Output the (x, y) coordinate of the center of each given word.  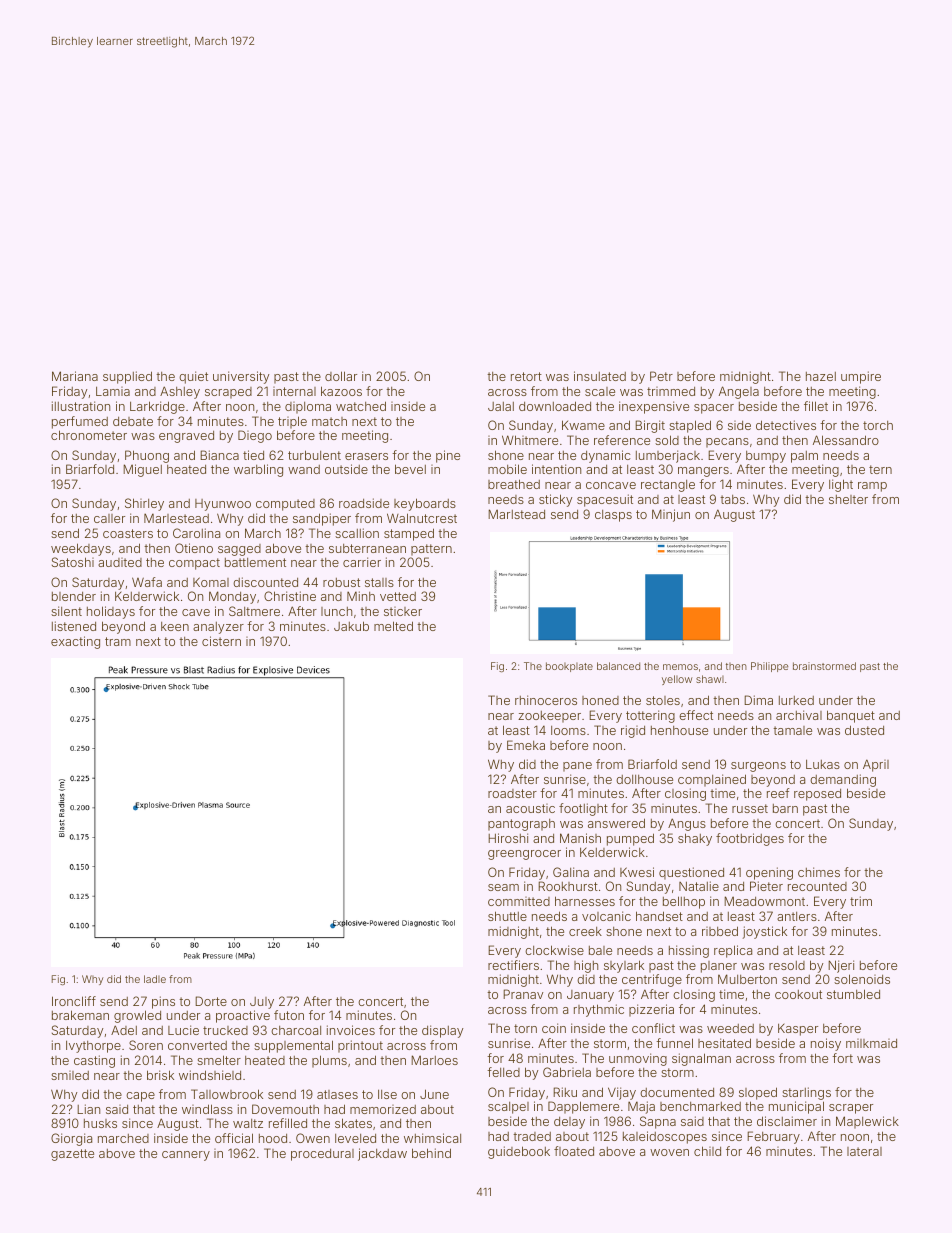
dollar (341, 376)
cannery (186, 1156)
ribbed (720, 931)
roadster (512, 793)
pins (163, 1002)
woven (669, 1152)
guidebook (519, 1152)
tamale (792, 730)
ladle (155, 979)
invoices (351, 1030)
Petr (661, 376)
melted (393, 626)
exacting (75, 642)
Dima (758, 700)
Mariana (75, 376)
